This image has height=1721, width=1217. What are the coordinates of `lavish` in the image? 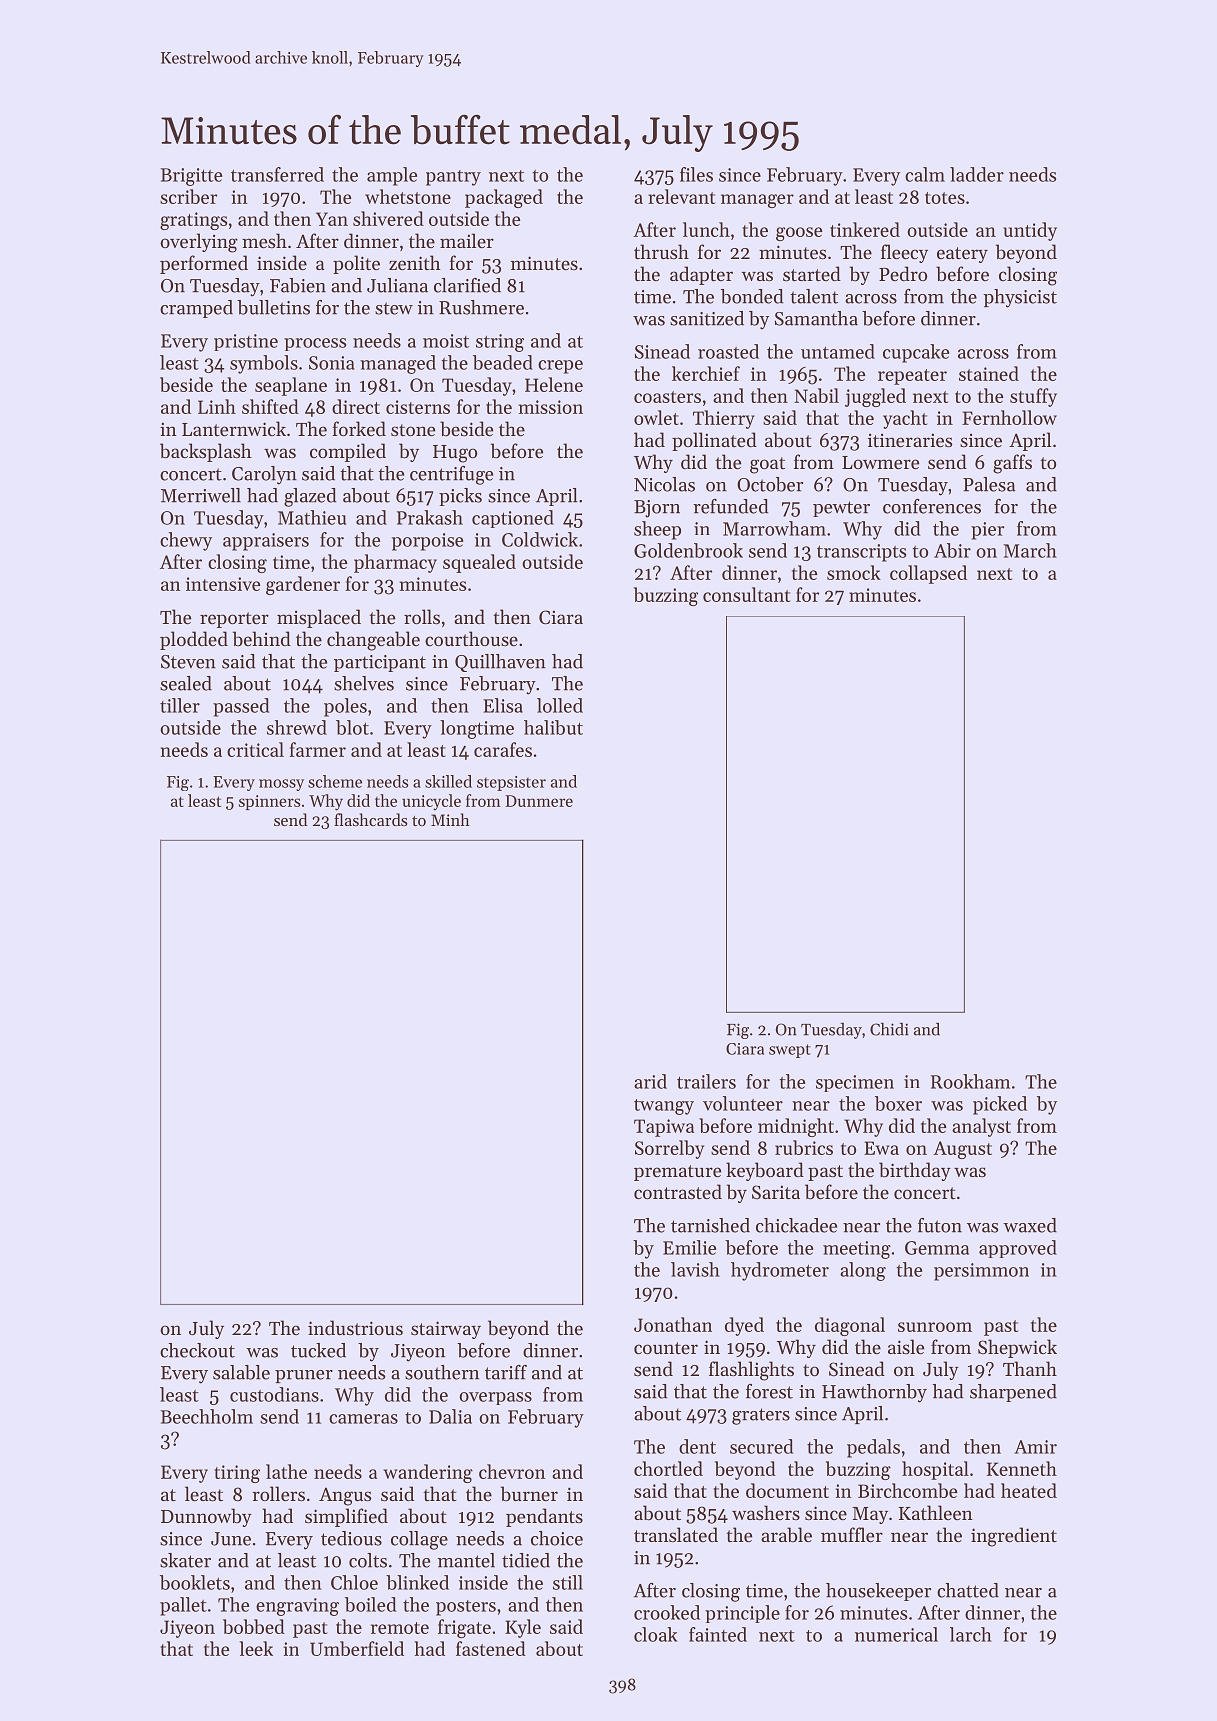 It's located at (695, 1269).
